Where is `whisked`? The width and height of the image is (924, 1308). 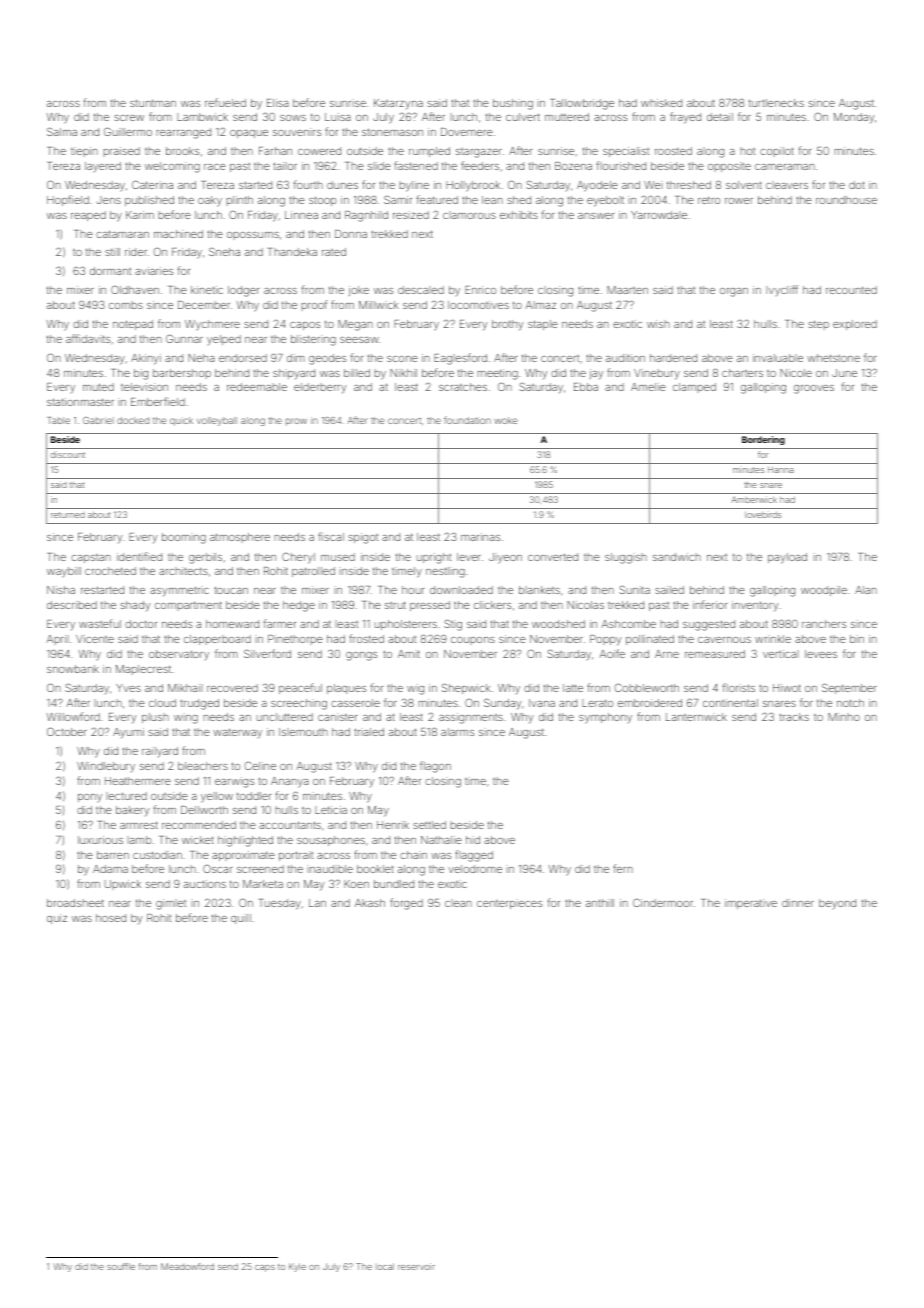 whisked is located at coordinates (661, 103).
